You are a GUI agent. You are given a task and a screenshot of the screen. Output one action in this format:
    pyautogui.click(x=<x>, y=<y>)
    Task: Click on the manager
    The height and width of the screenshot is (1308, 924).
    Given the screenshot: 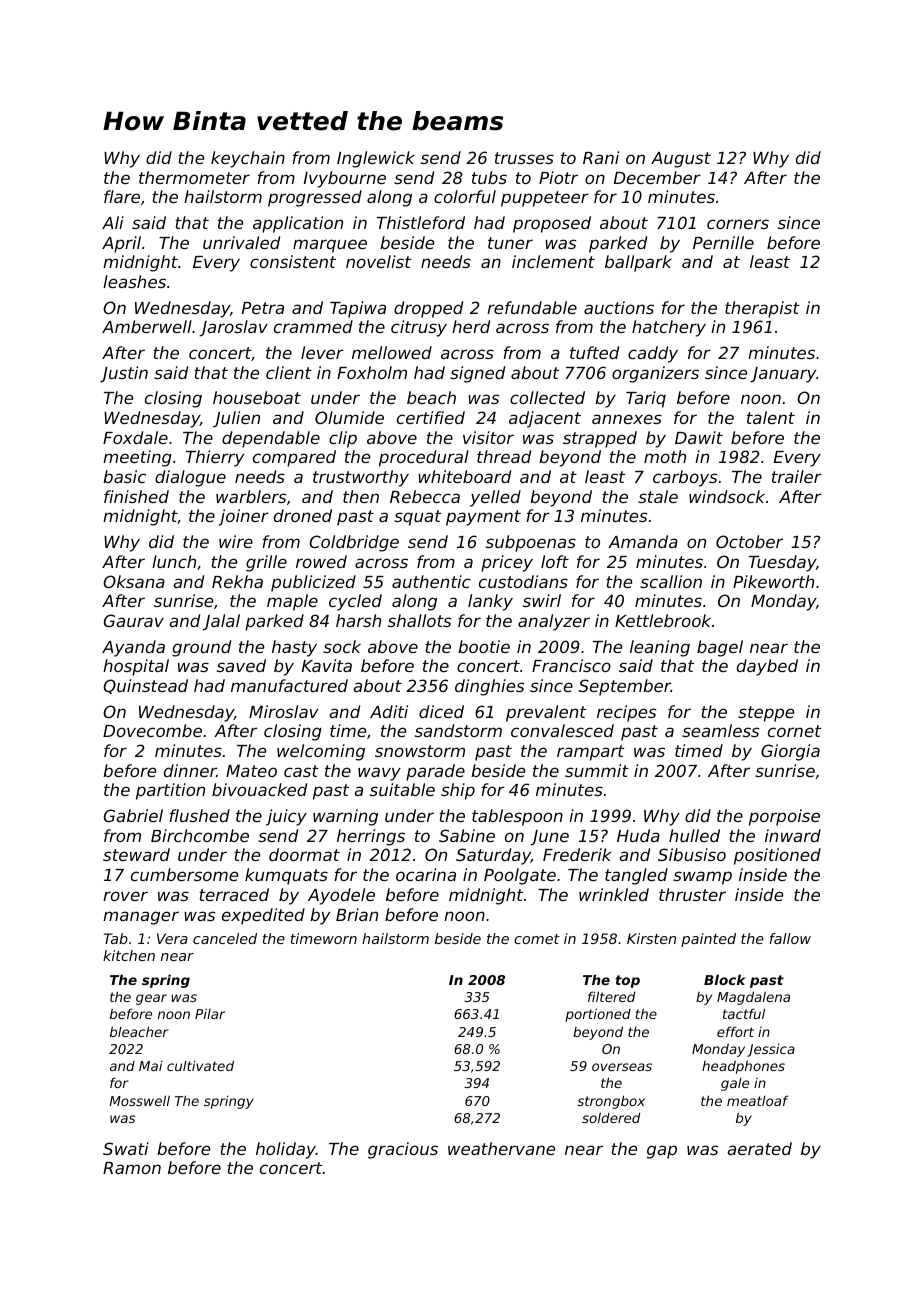 What is the action you would take?
    pyautogui.click(x=141, y=918)
